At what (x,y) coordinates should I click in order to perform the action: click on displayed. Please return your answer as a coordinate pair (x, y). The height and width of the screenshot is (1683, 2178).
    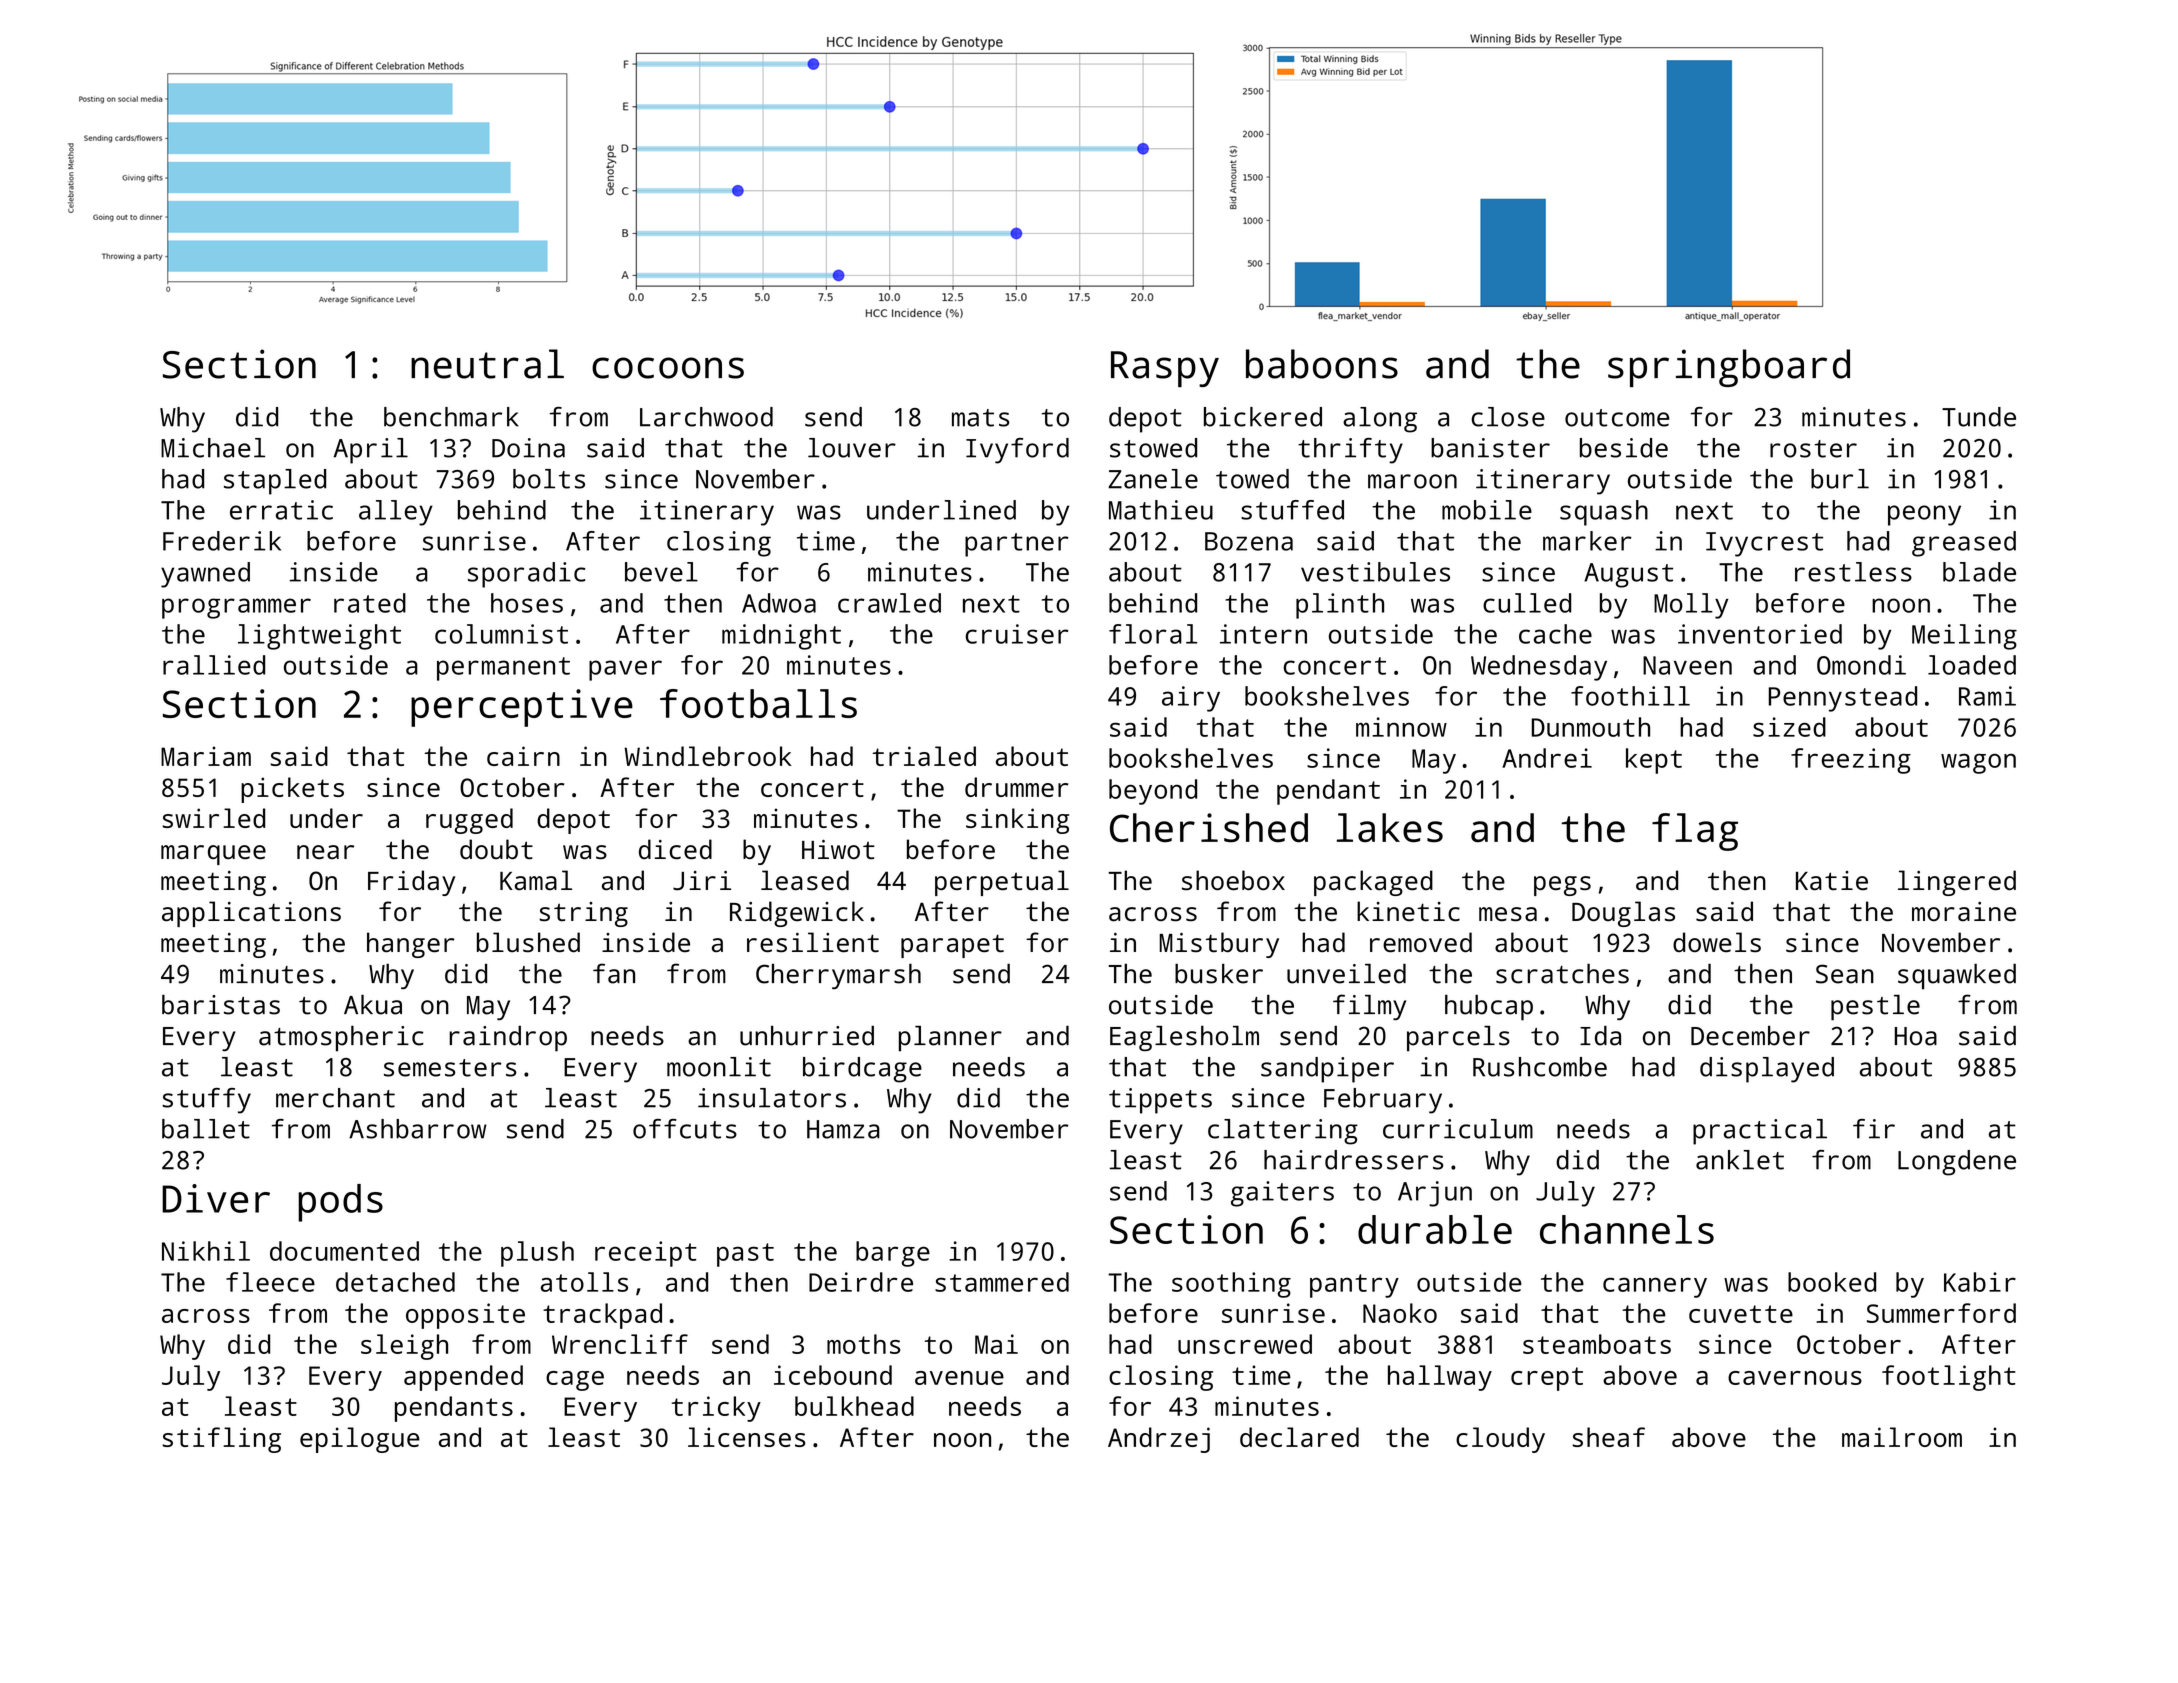
    Looking at the image, I should click on (1767, 1070).
